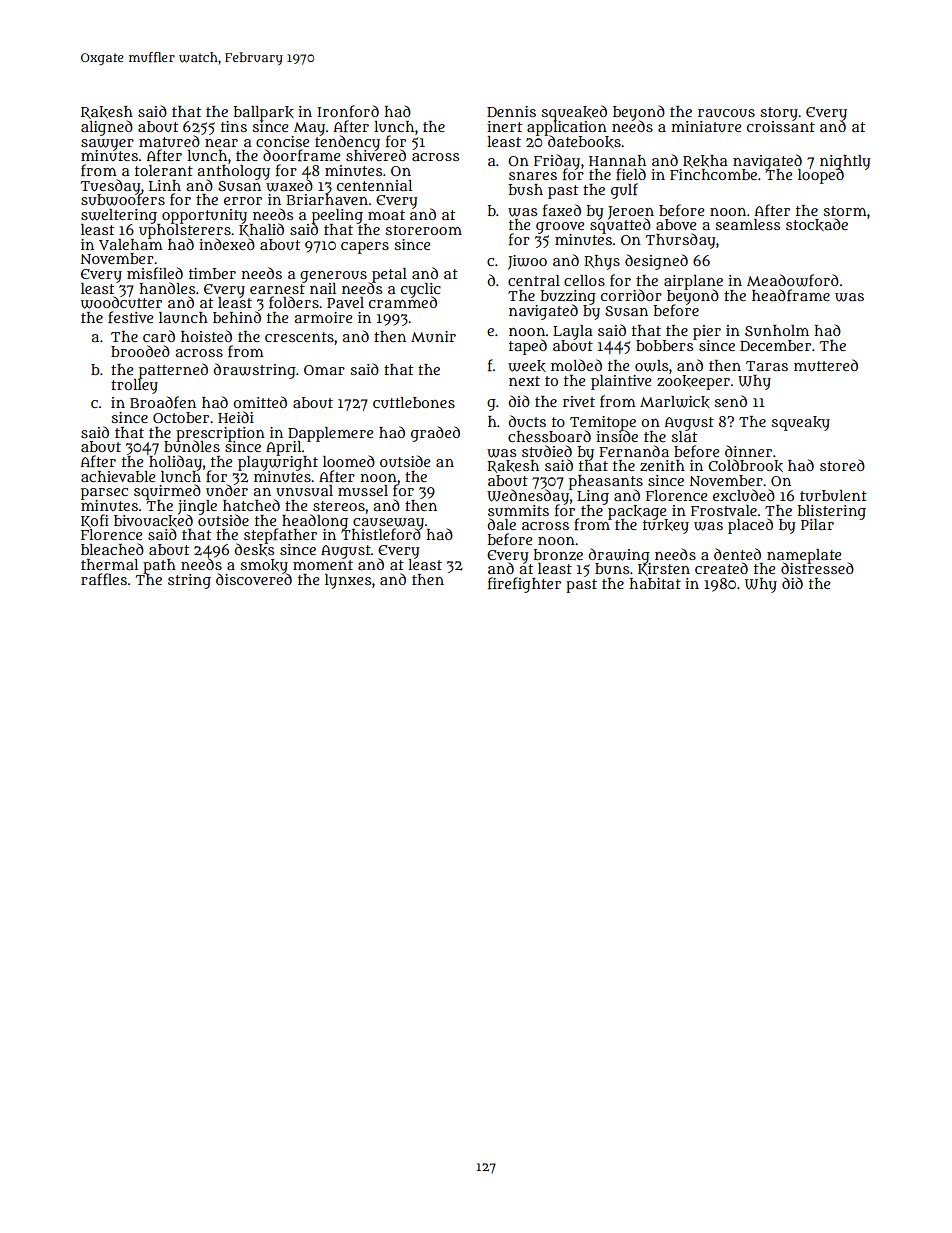  I want to click on squeaked, so click(574, 113).
